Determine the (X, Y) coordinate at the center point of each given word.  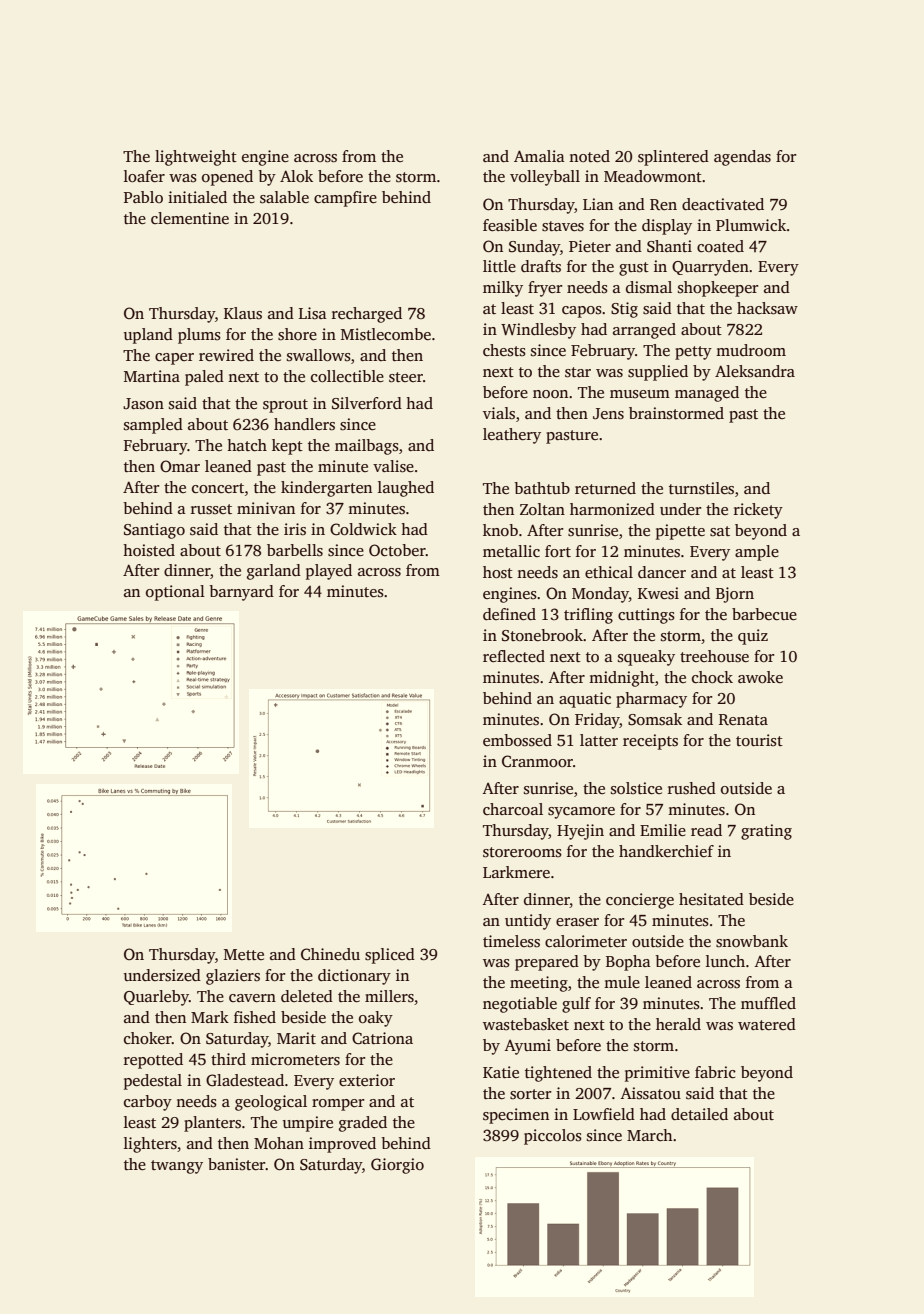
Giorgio (397, 1166)
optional (175, 593)
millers (389, 996)
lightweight (196, 158)
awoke (760, 677)
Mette (244, 954)
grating (766, 832)
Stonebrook (542, 635)
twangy (177, 1167)
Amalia (539, 156)
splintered (673, 158)
